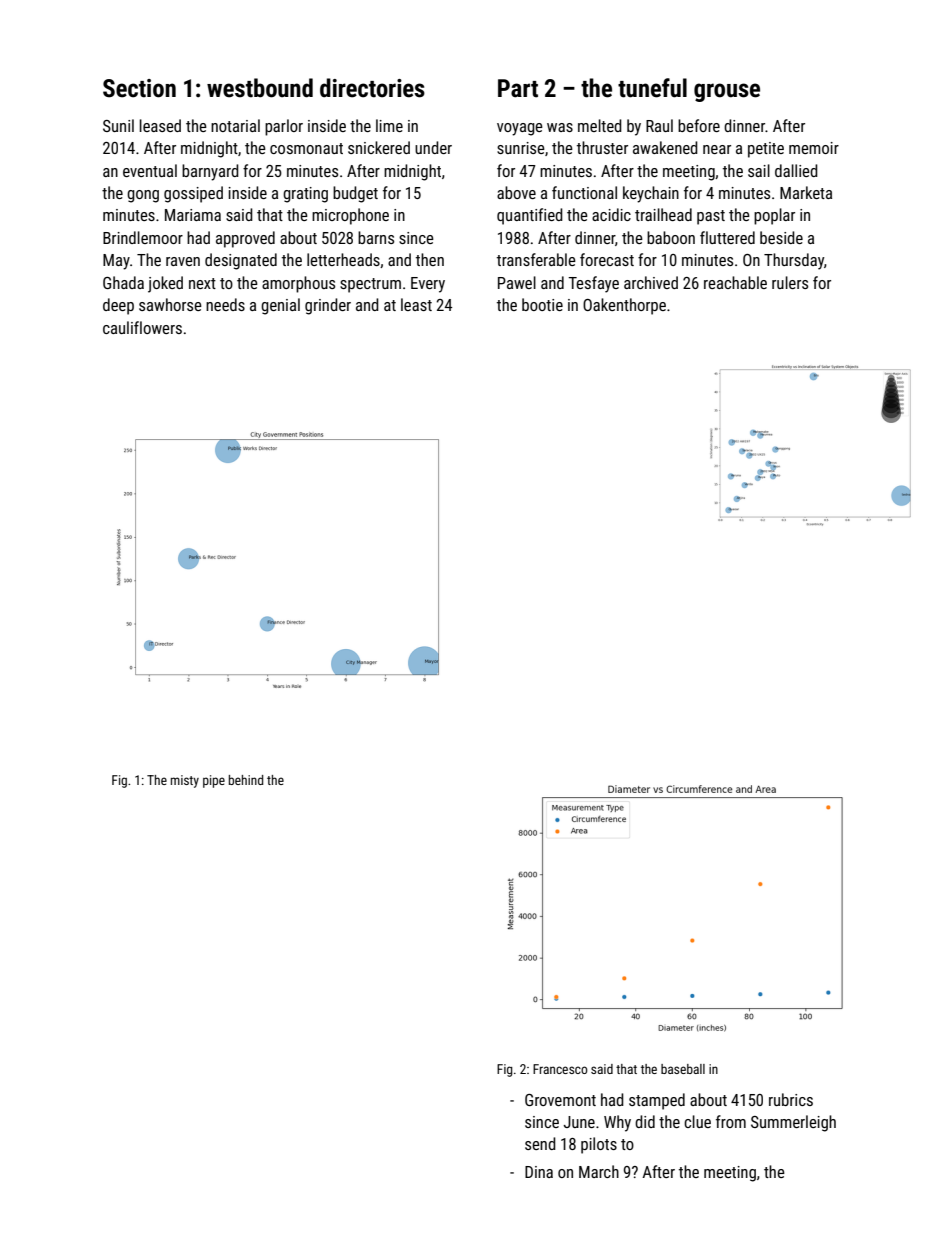  Describe the element at coordinates (246, 780) in the image. I see `behind` at that location.
